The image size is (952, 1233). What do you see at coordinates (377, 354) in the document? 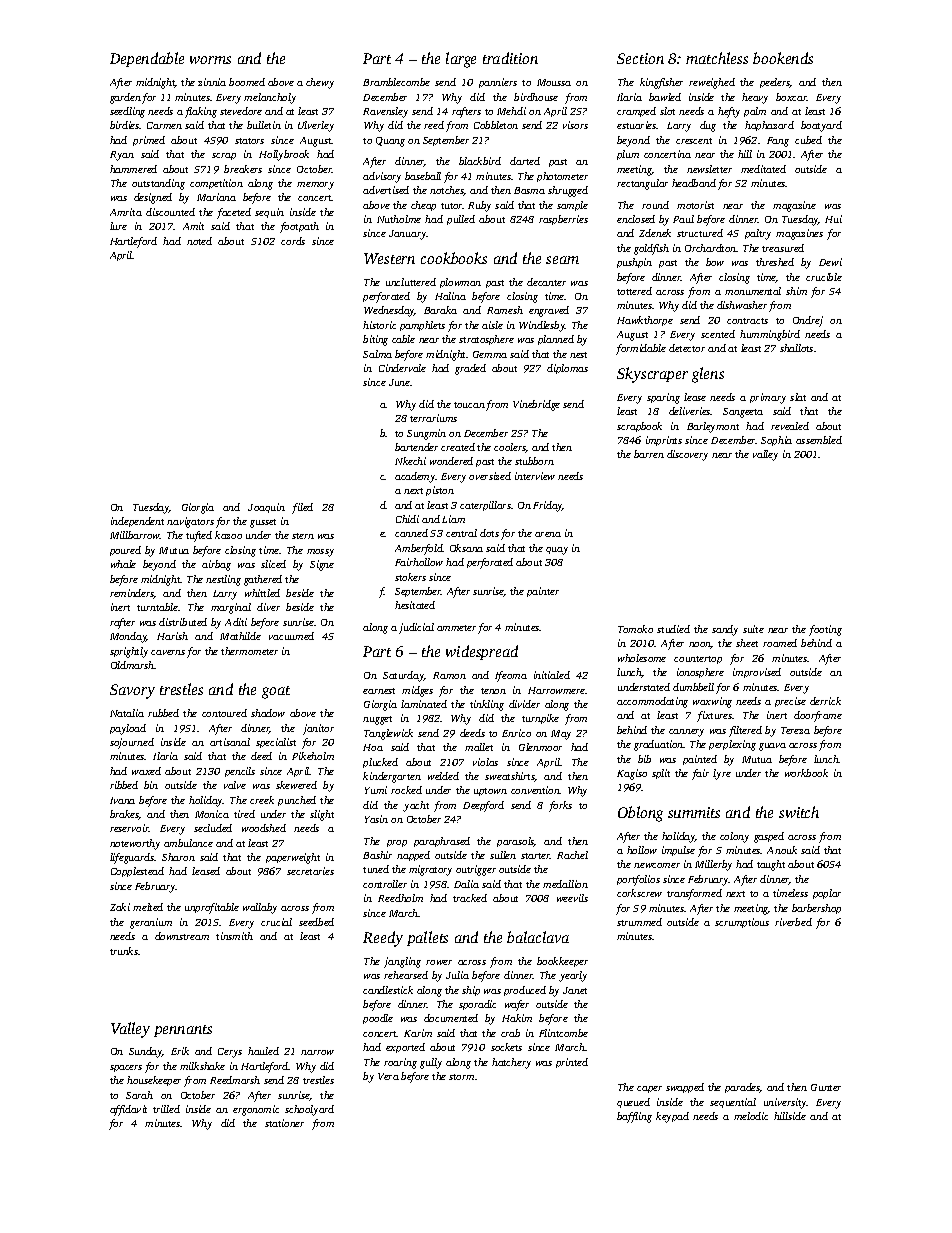
I see `Salma` at bounding box center [377, 354].
